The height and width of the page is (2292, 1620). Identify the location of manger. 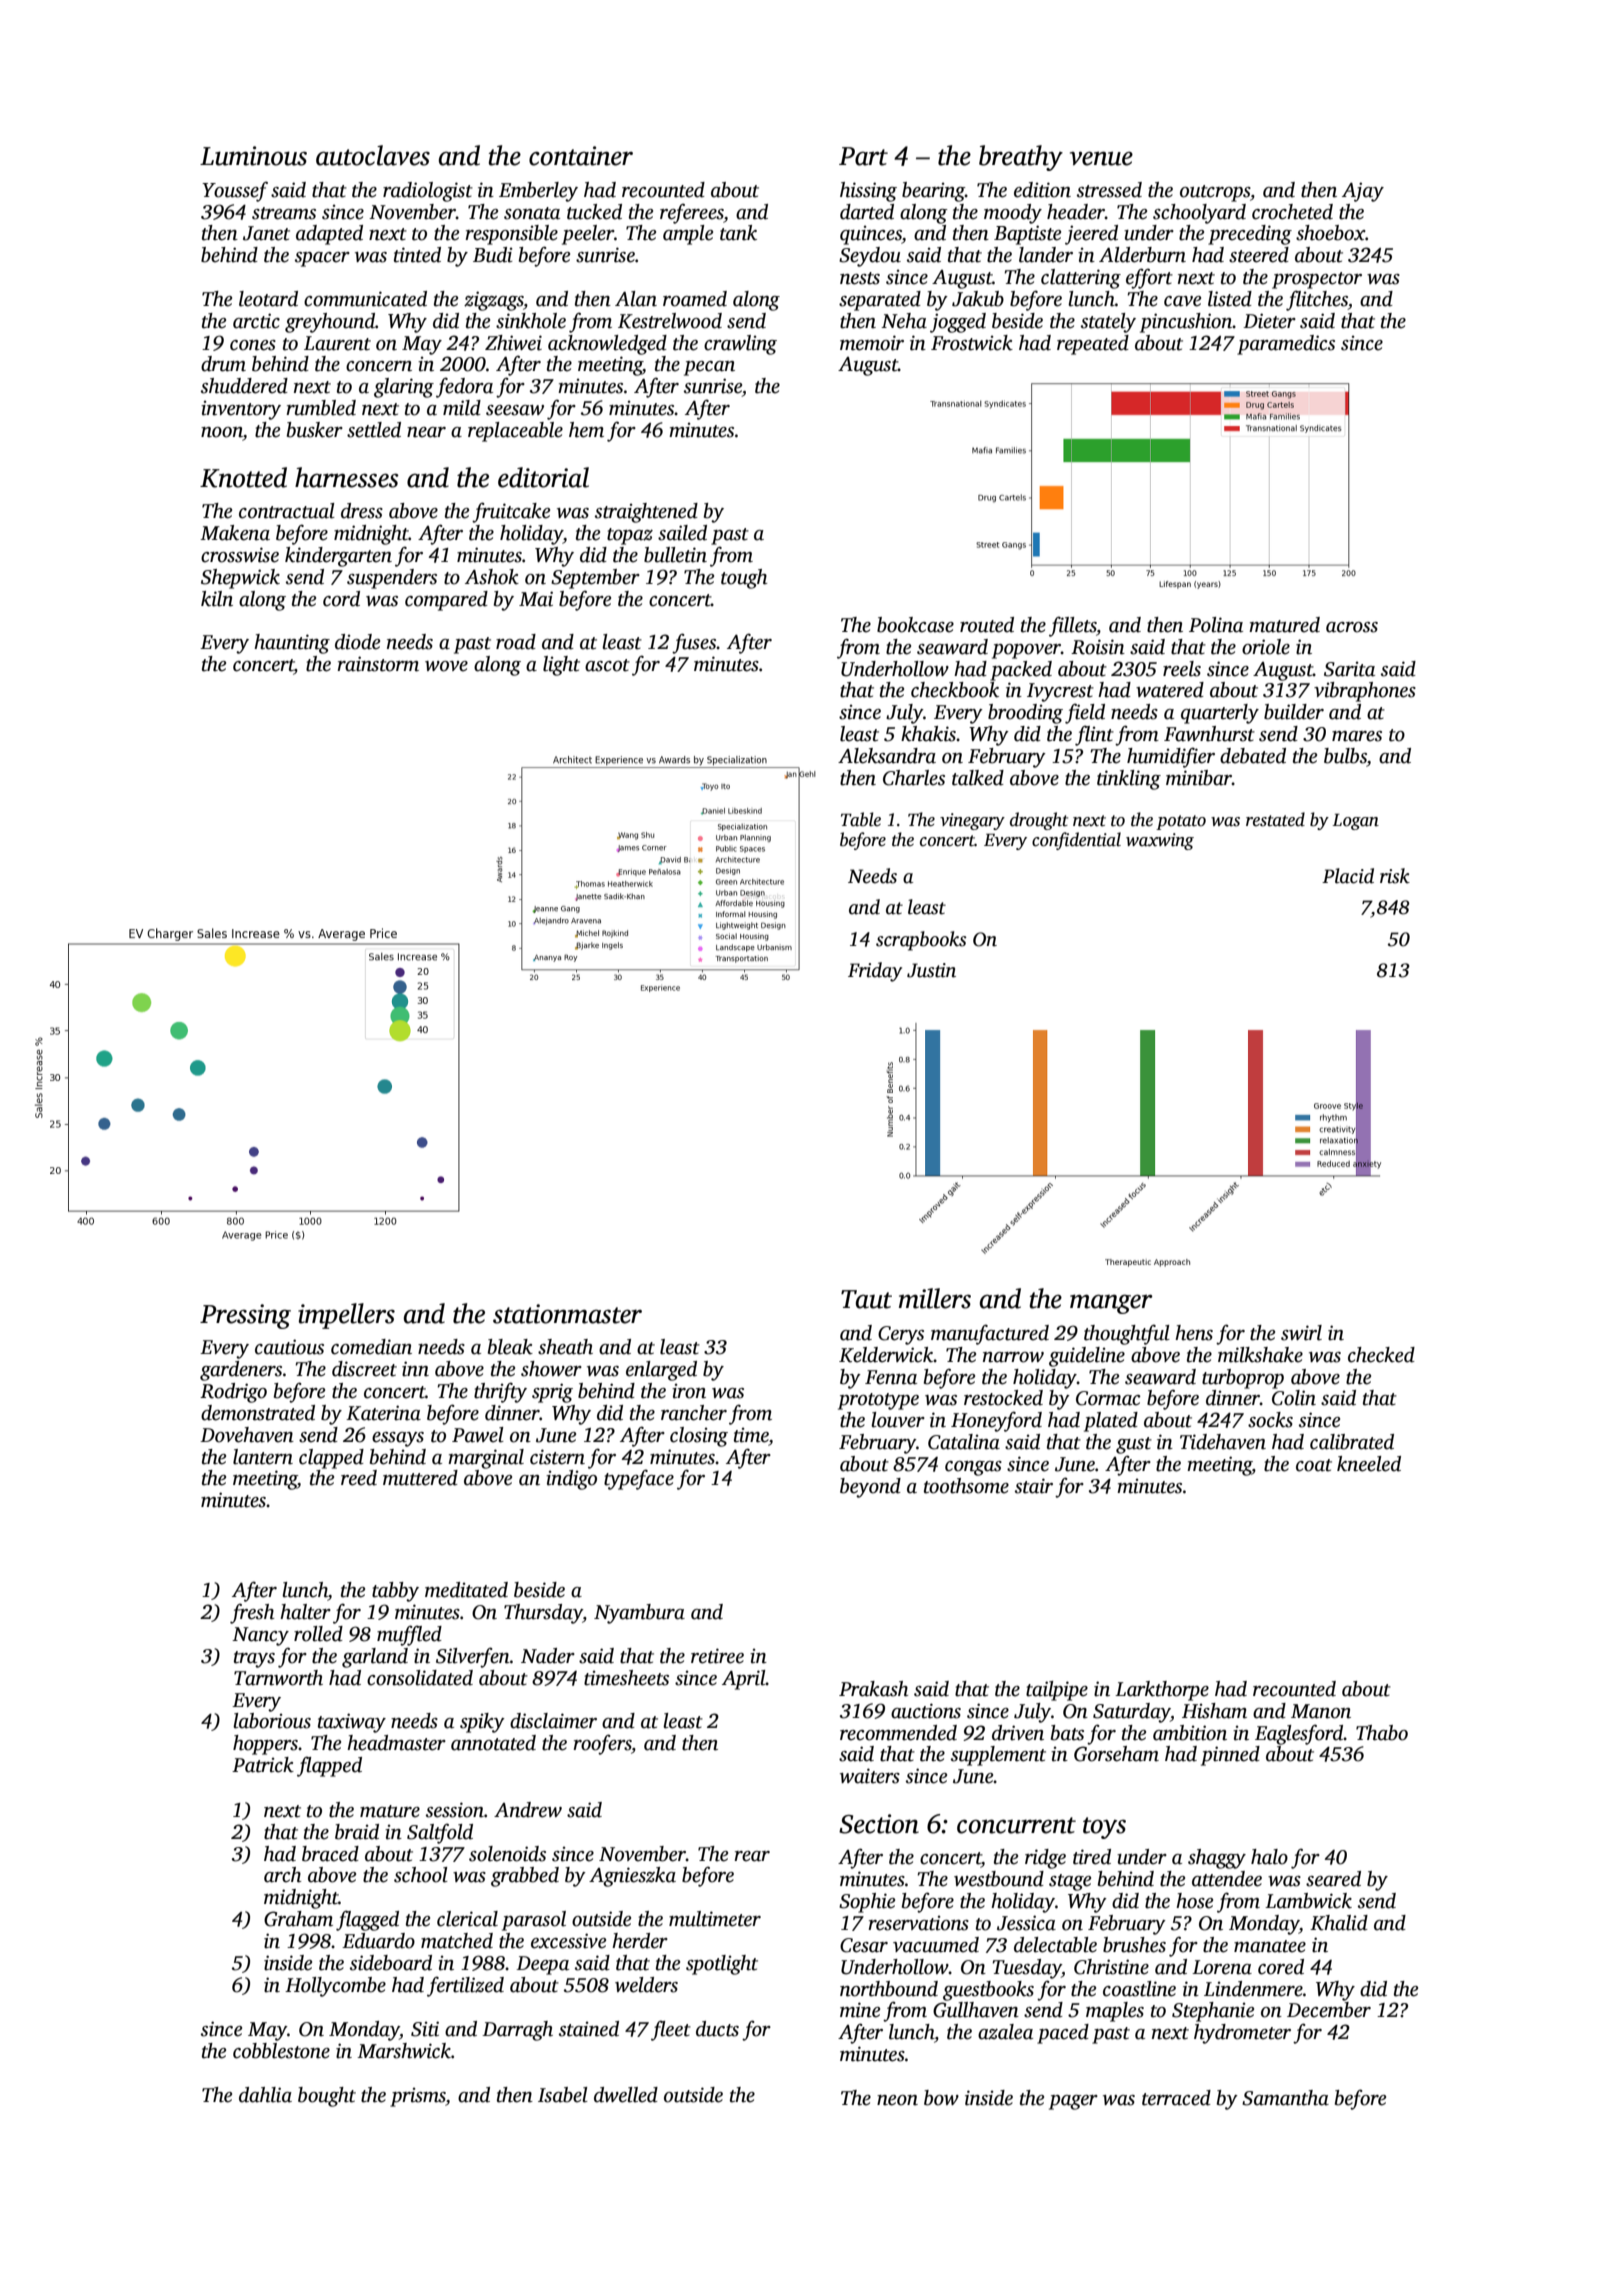
(1111, 1304).
